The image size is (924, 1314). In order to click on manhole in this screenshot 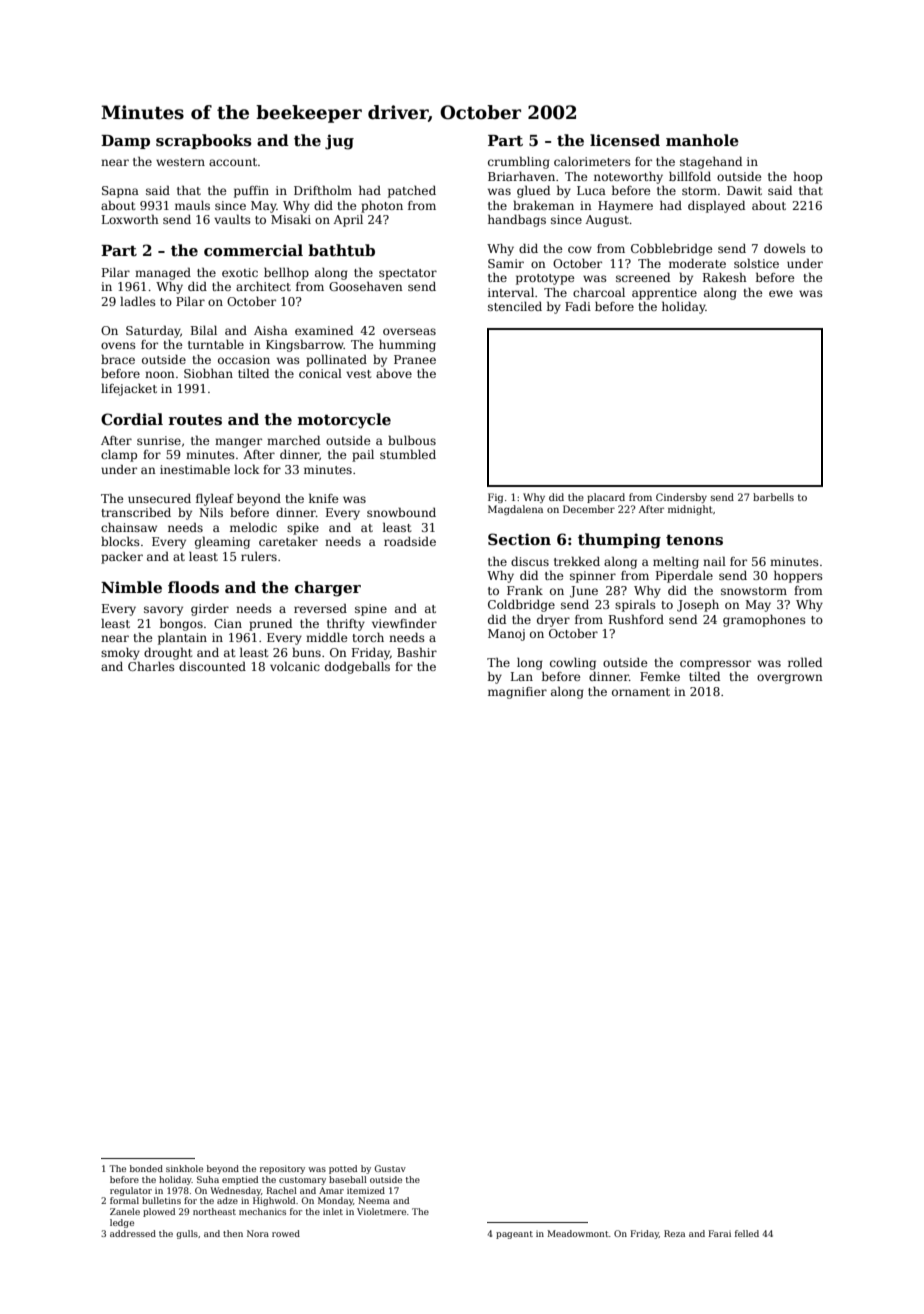, I will do `click(702, 140)`.
